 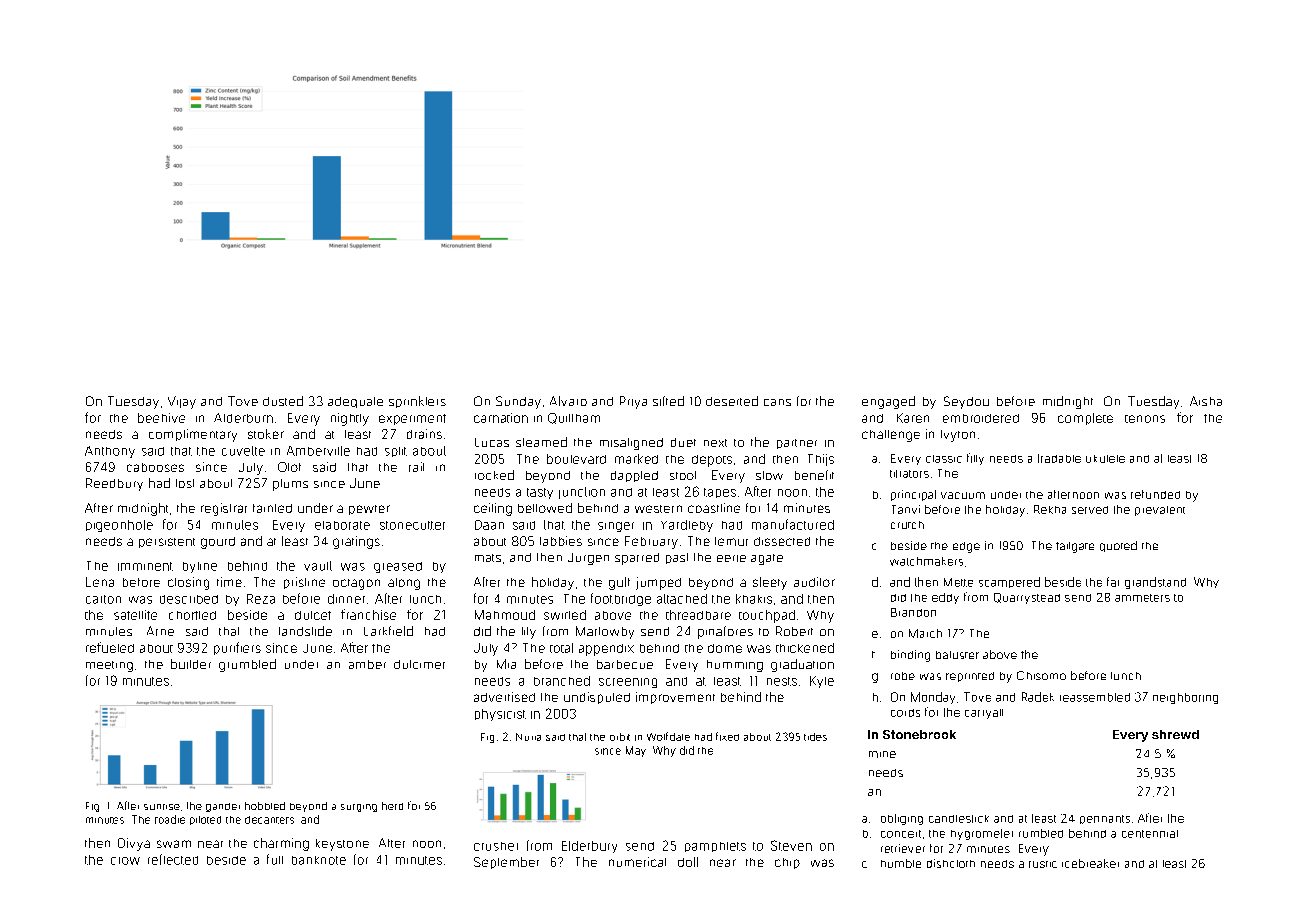 I want to click on appendix, so click(x=606, y=650).
